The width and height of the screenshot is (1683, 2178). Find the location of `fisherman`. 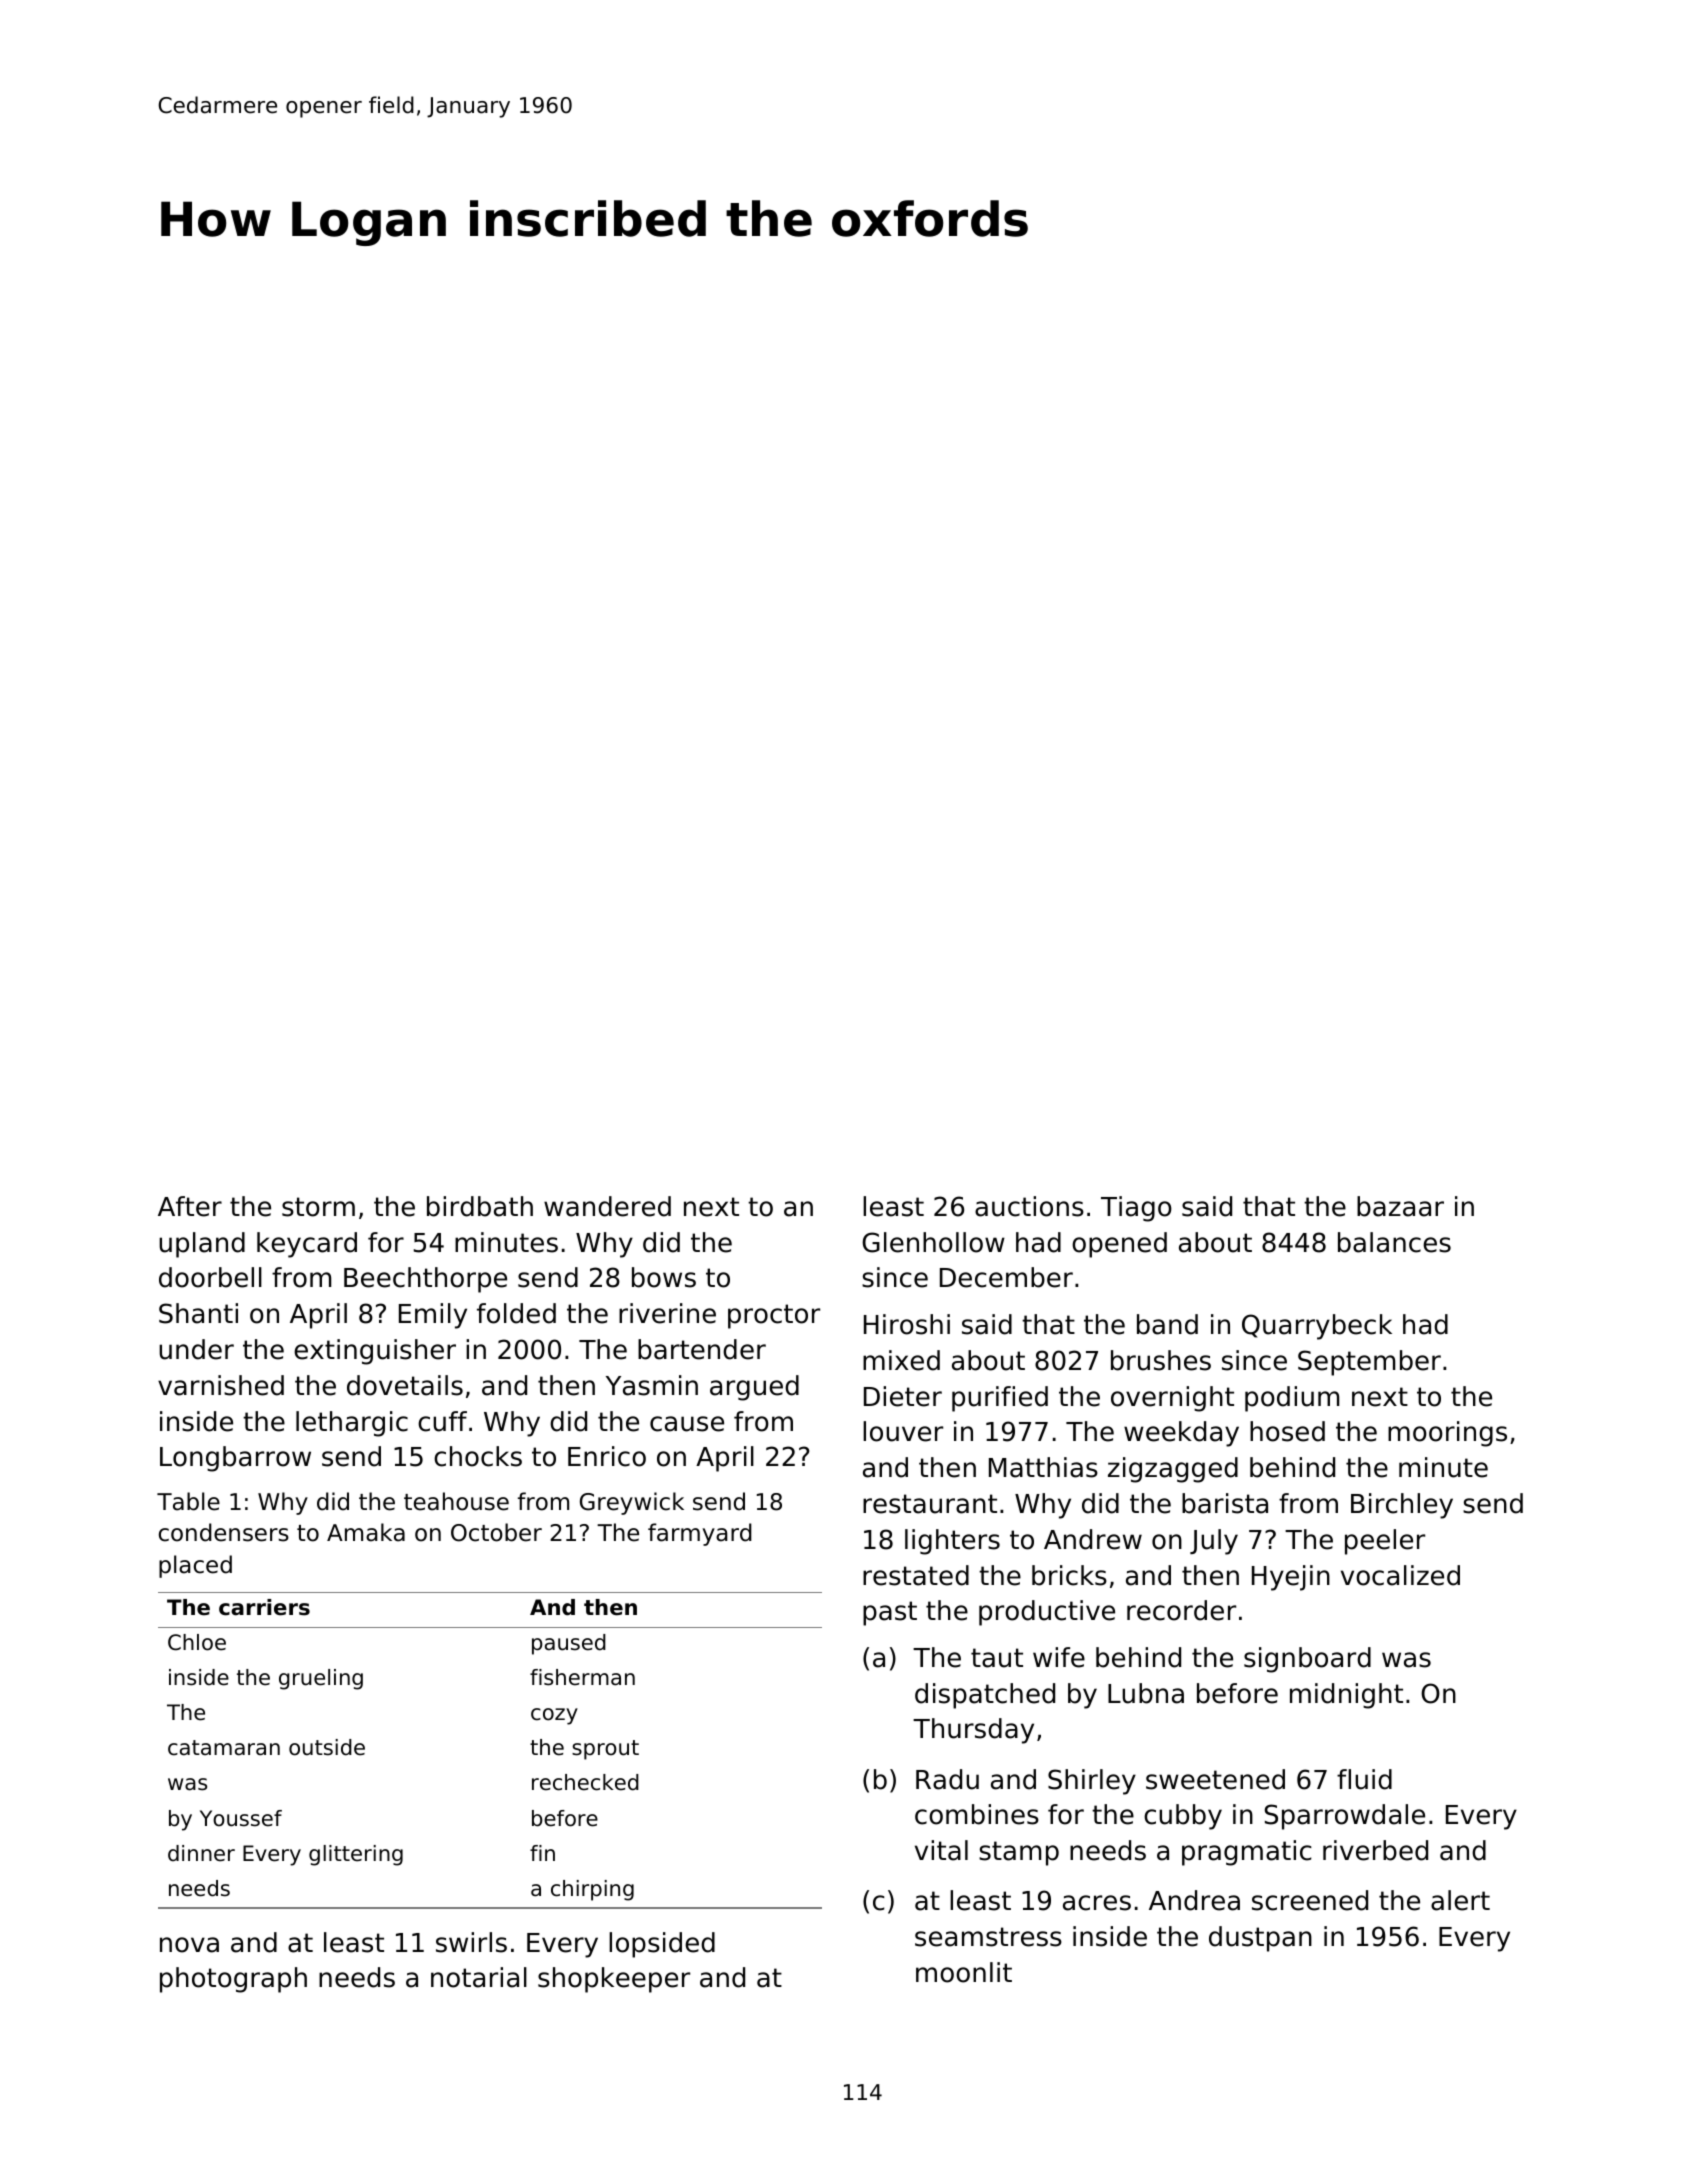

fisherman is located at coordinates (582, 1677).
